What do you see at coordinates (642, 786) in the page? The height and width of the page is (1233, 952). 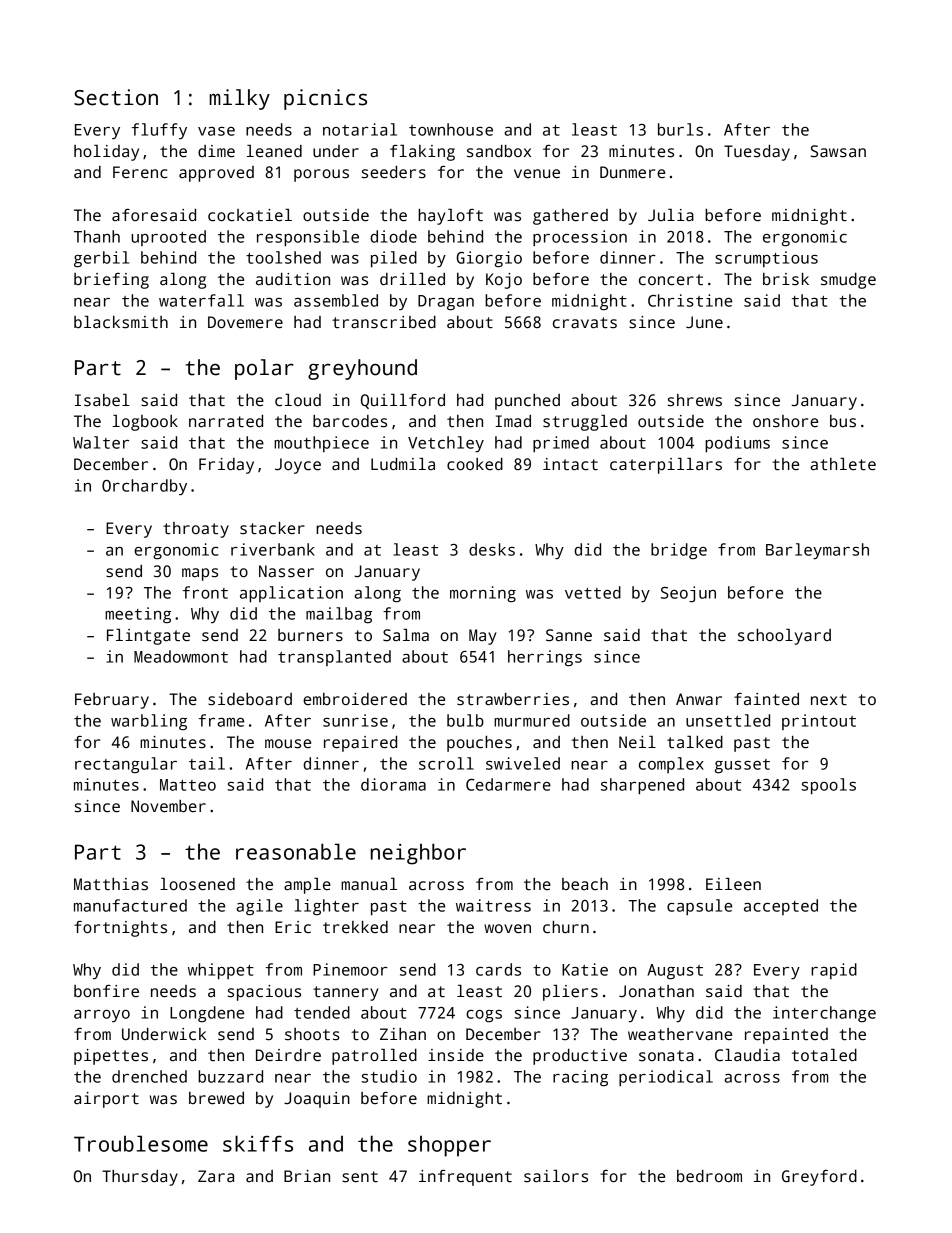 I see `sharpened` at bounding box center [642, 786].
